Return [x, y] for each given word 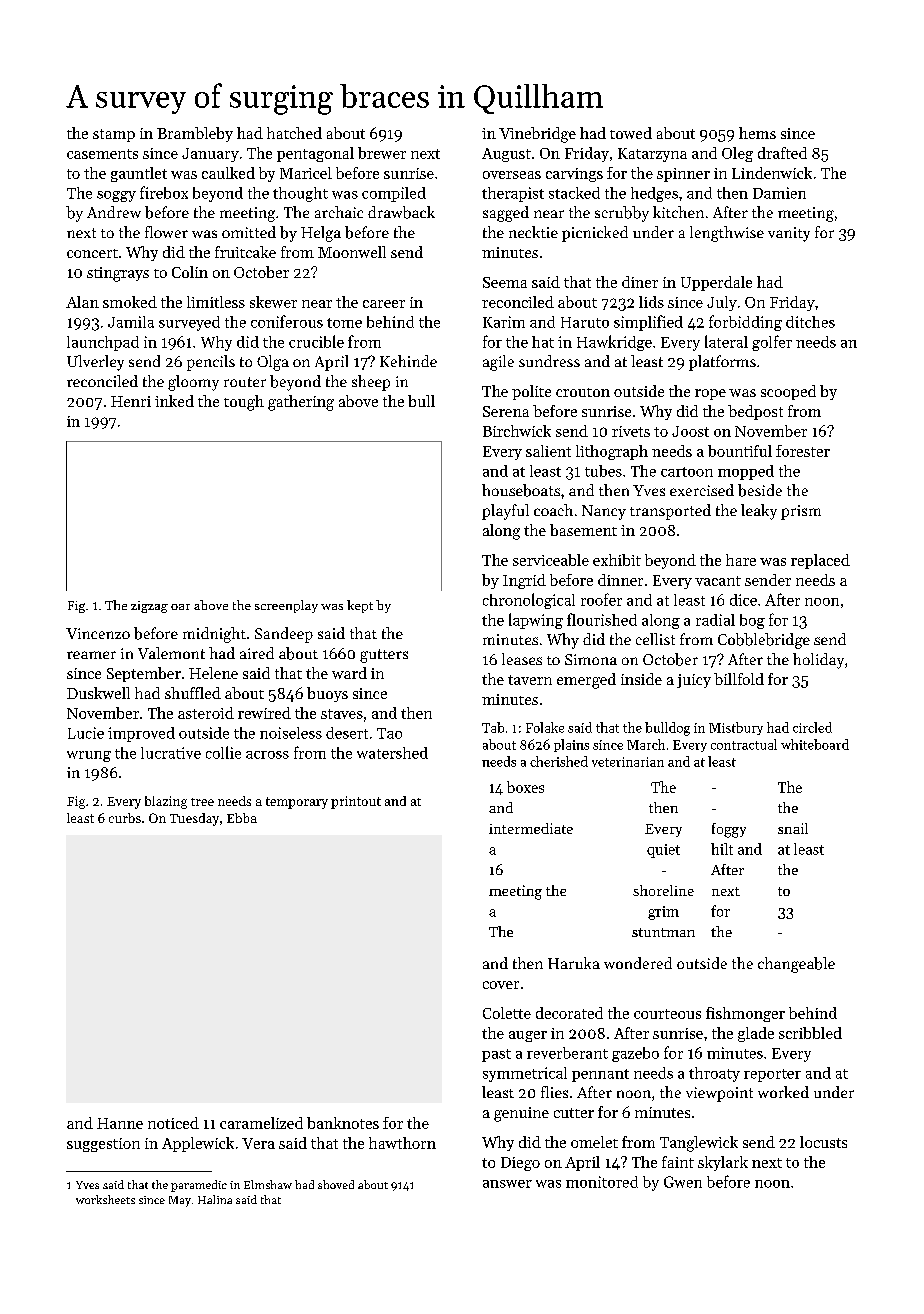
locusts [823, 1142]
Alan [82, 302]
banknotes [343, 1123]
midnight [214, 635]
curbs [125, 818]
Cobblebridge [764, 641]
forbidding [745, 323]
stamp [114, 135]
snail [793, 828]
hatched [294, 133]
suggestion [103, 1145]
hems [757, 133]
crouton [583, 392]
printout [356, 802]
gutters [384, 656]
